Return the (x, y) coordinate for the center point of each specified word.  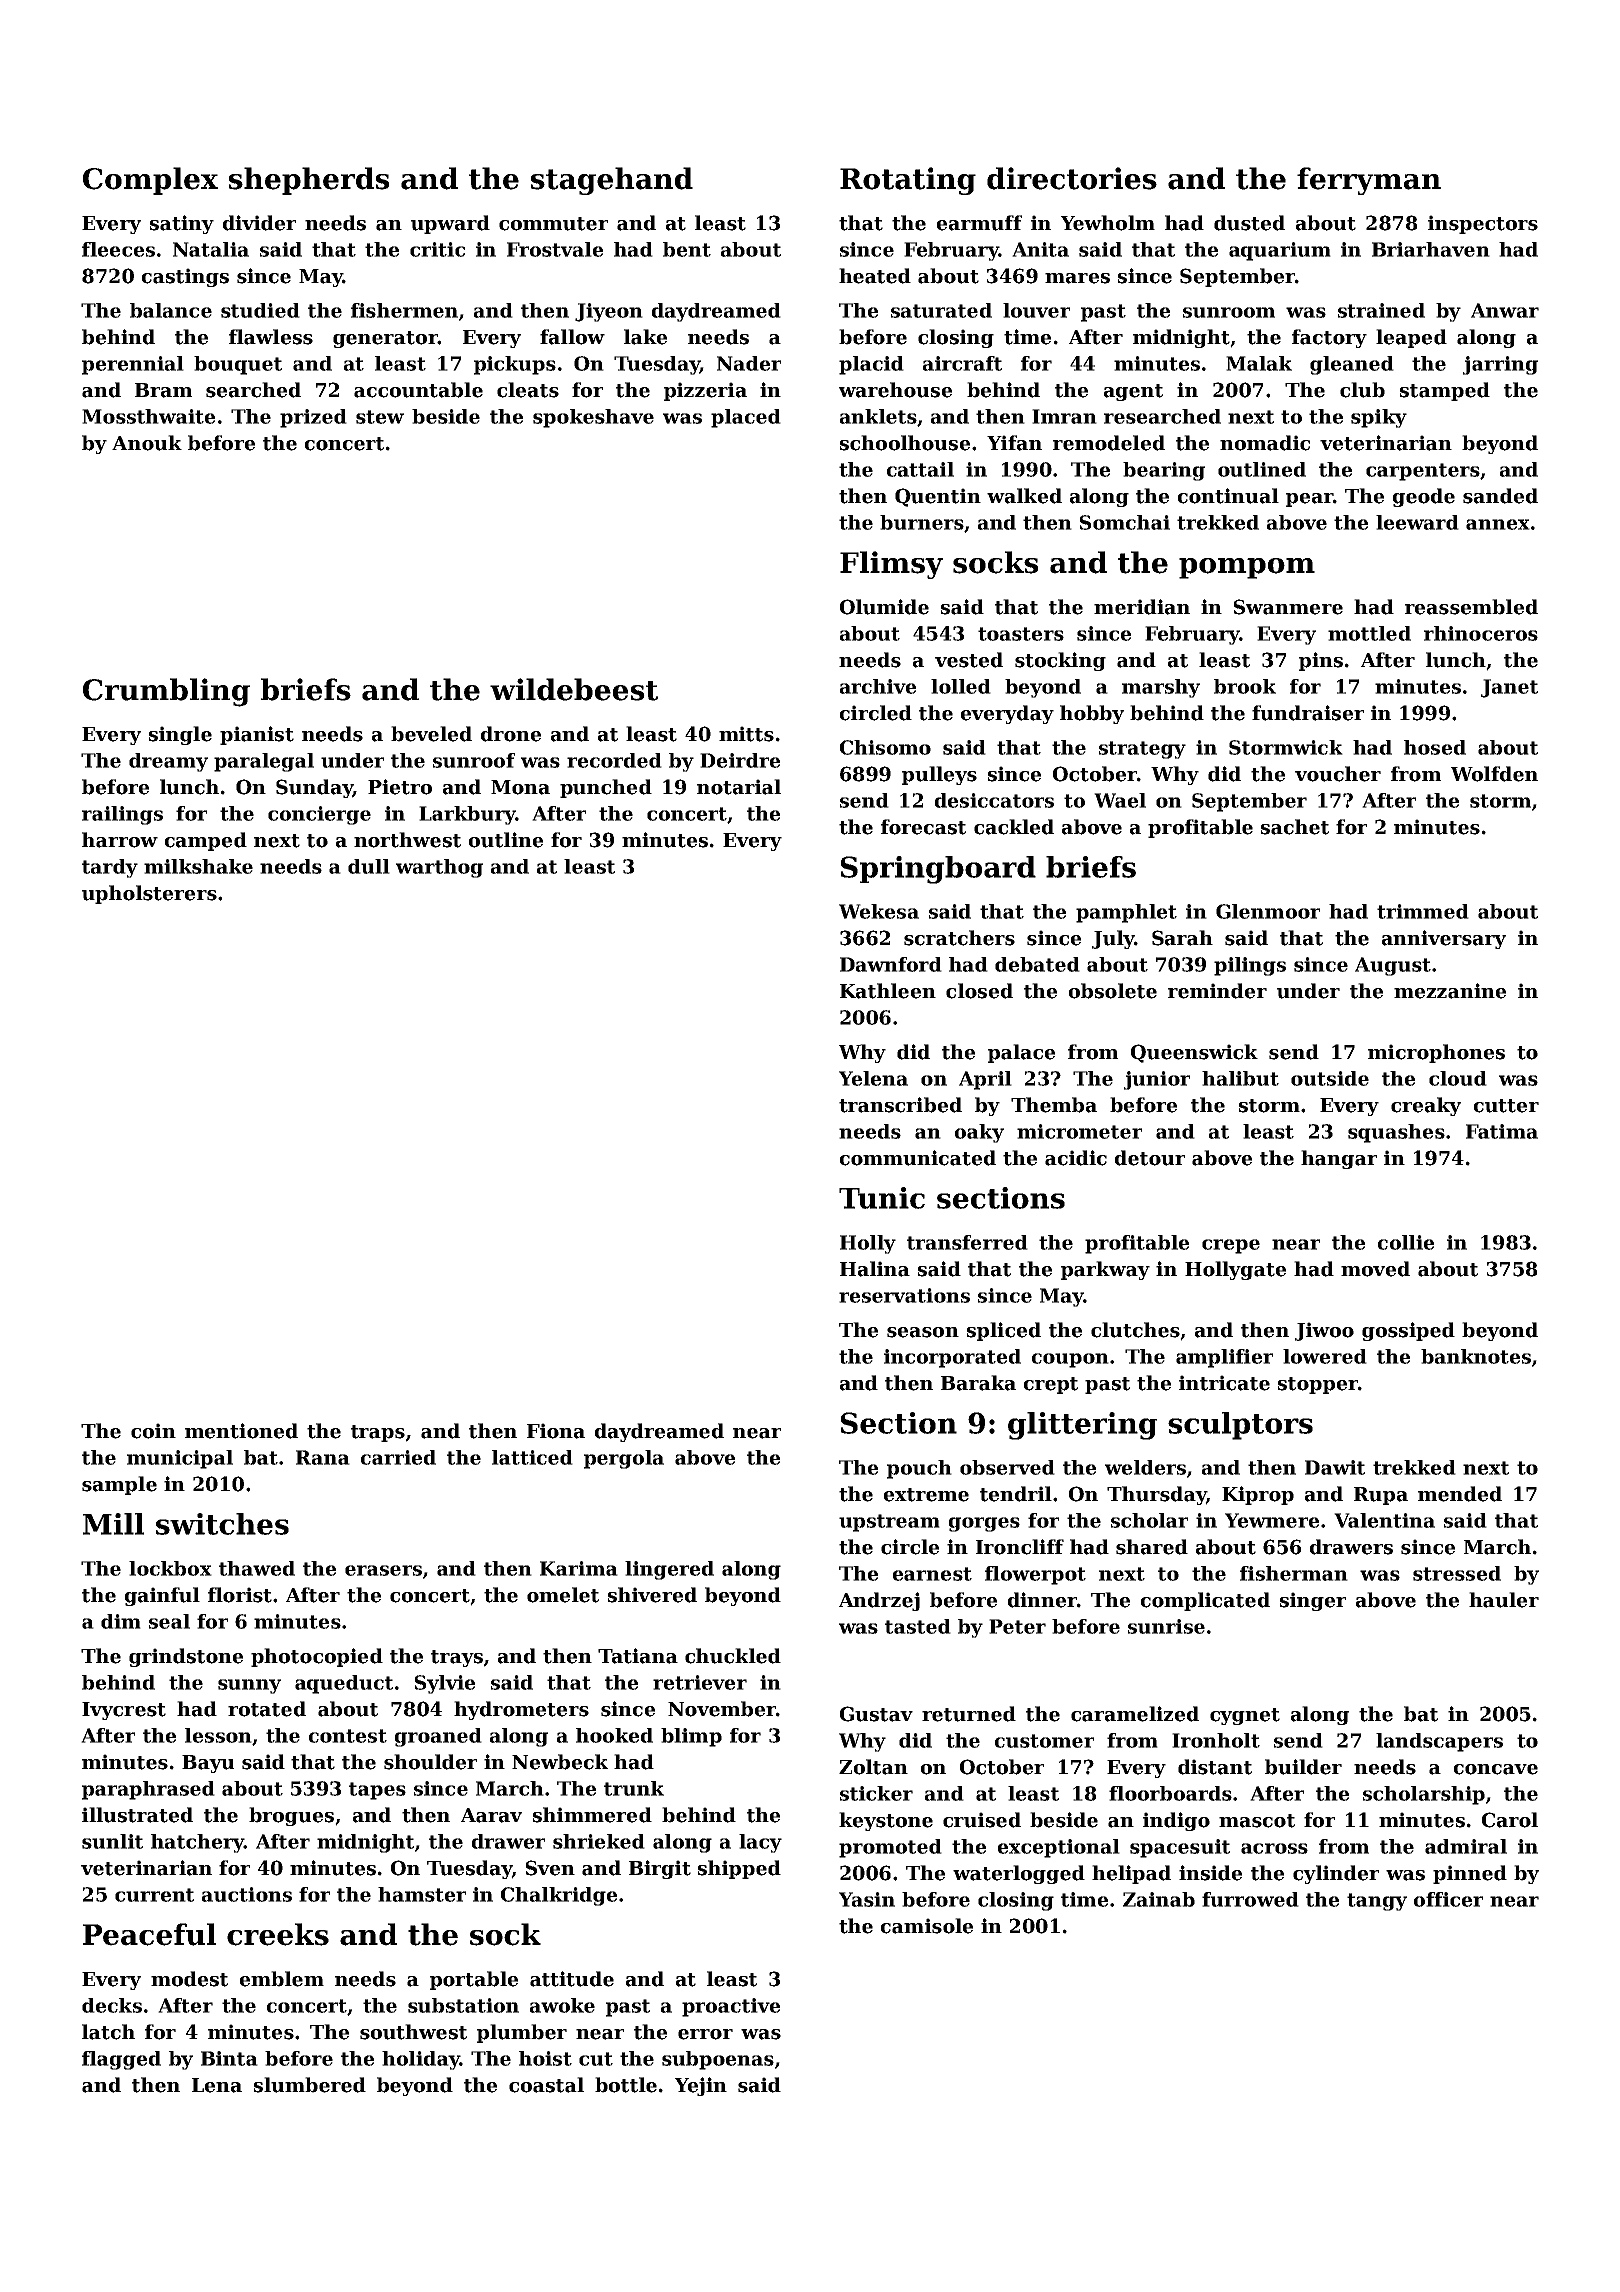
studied (260, 310)
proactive (731, 2007)
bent (687, 249)
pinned (1470, 1874)
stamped (1445, 391)
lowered (1325, 1356)
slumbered (310, 2085)
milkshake (198, 866)
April (985, 1080)
